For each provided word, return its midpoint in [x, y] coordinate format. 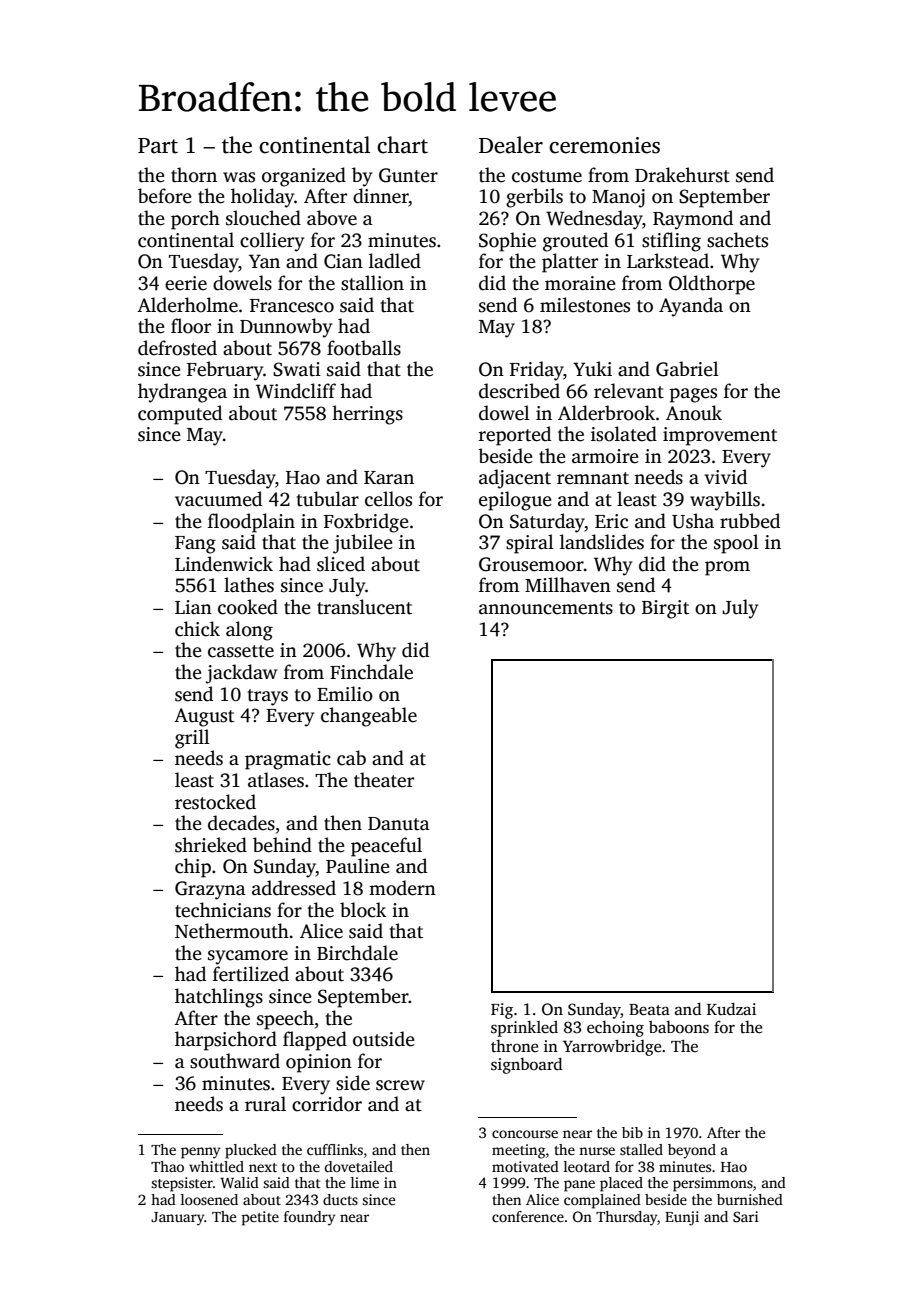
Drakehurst [682, 175]
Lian [193, 607]
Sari [746, 1216]
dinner [381, 197]
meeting [518, 1151]
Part [158, 146]
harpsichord [226, 1041]
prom [727, 568]
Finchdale [371, 672]
